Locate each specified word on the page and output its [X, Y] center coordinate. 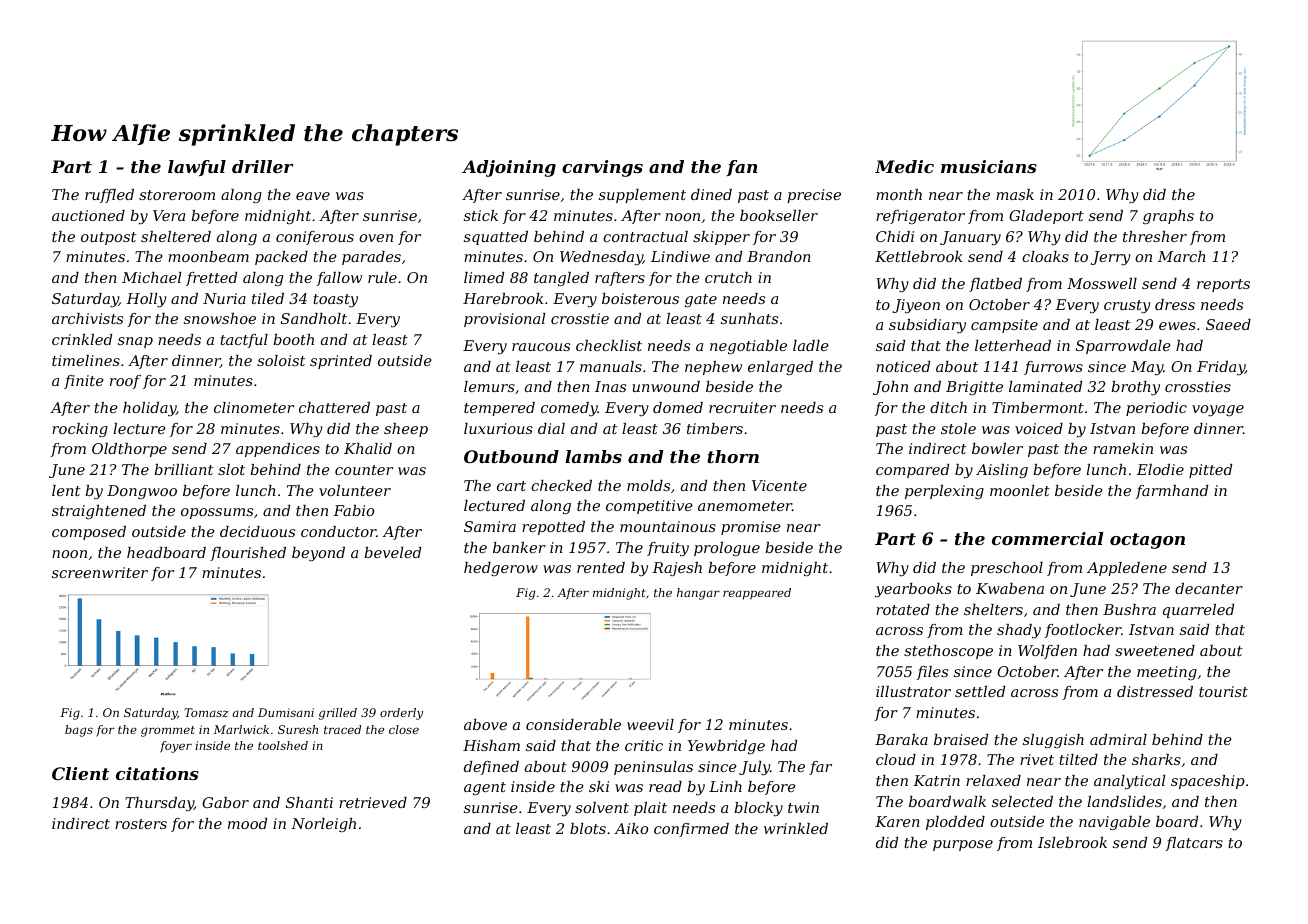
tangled [561, 279]
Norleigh [323, 825]
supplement [642, 196]
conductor [338, 531]
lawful [197, 168]
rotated [903, 609]
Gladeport [1046, 217]
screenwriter [100, 572]
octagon [1147, 541]
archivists [87, 318]
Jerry [1111, 258]
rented [601, 567]
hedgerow [501, 569]
